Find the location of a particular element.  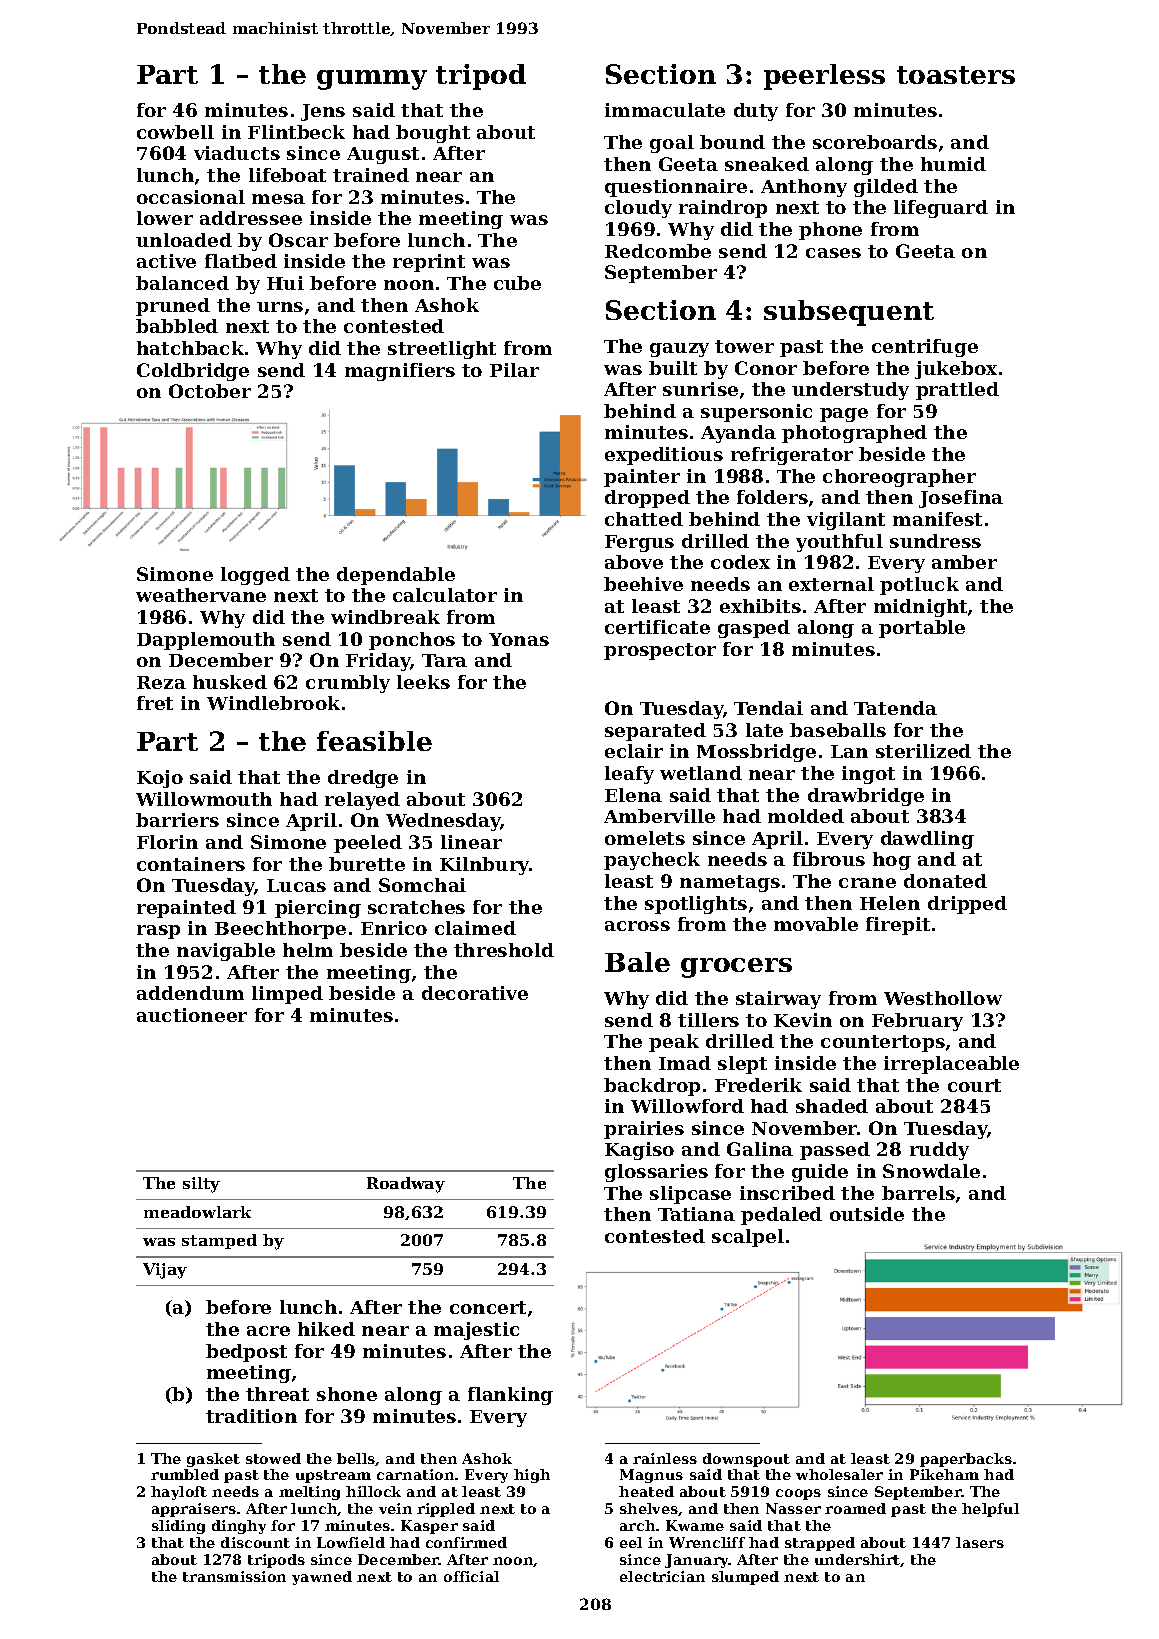

scalpel is located at coordinates (748, 1238).
